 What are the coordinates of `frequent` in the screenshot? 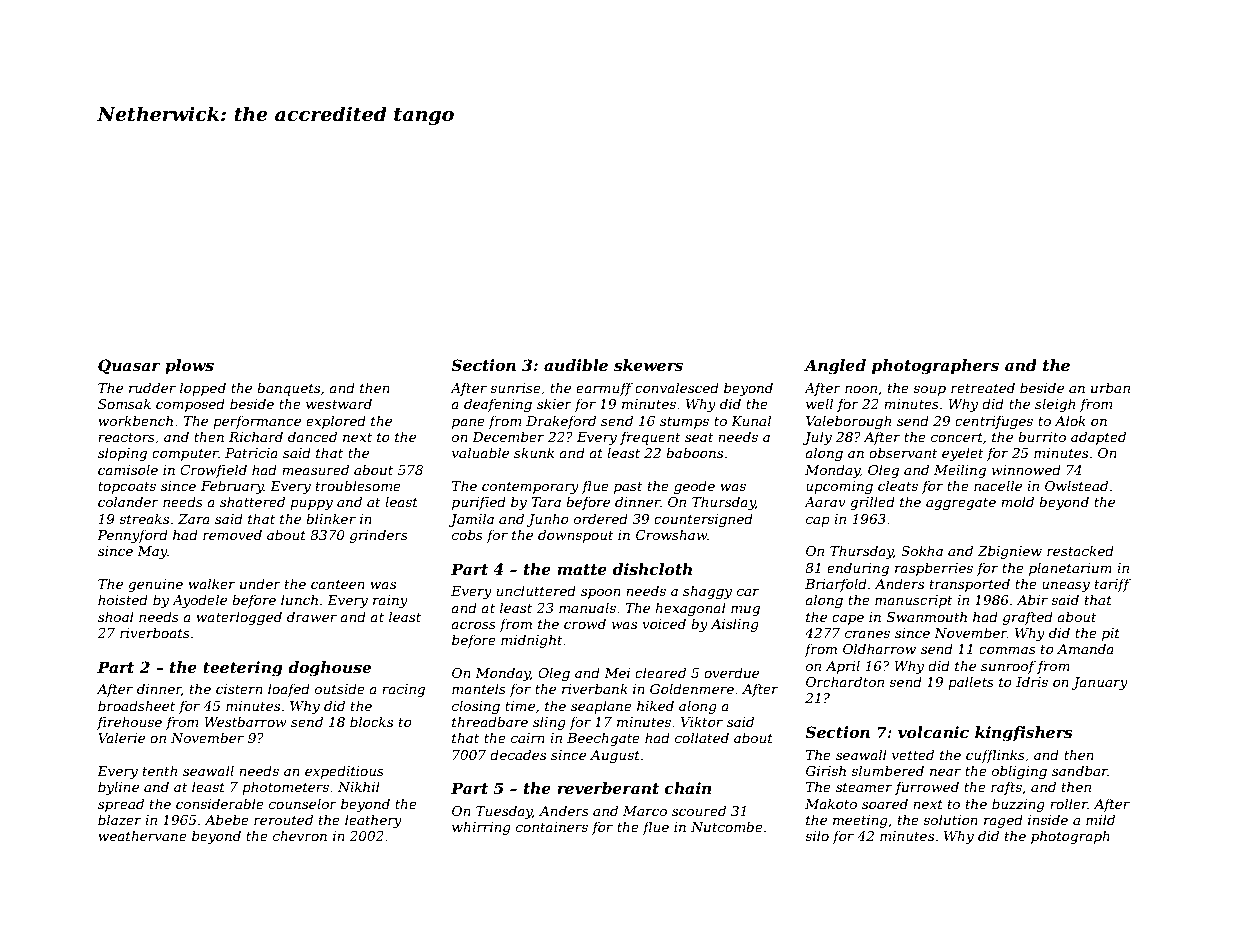 It's located at (650, 438).
